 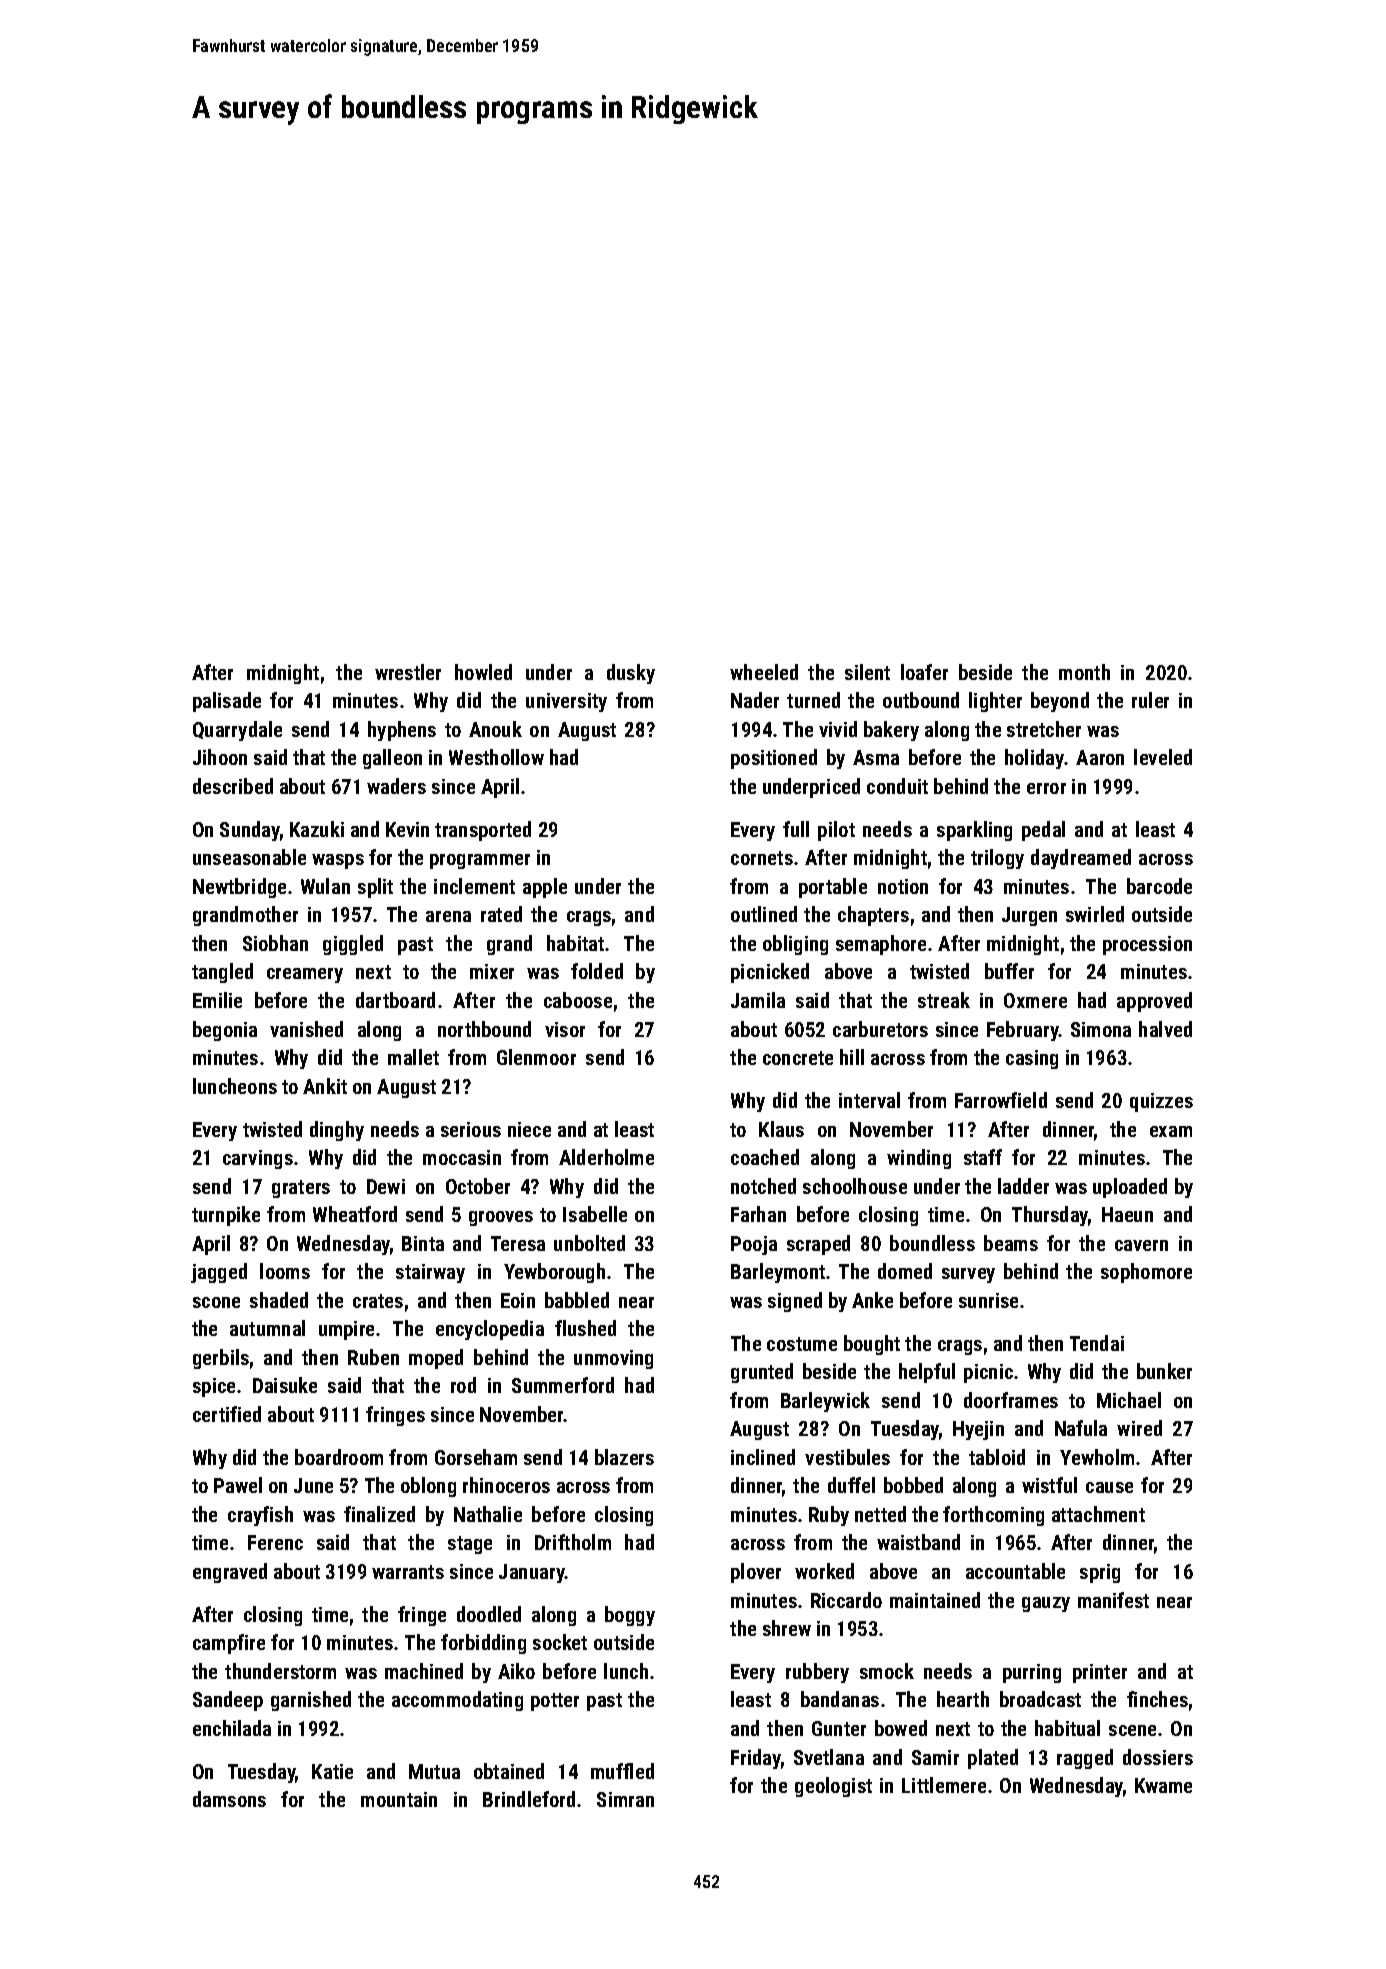 What do you see at coordinates (563, 1385) in the image?
I see `Summerford` at bounding box center [563, 1385].
